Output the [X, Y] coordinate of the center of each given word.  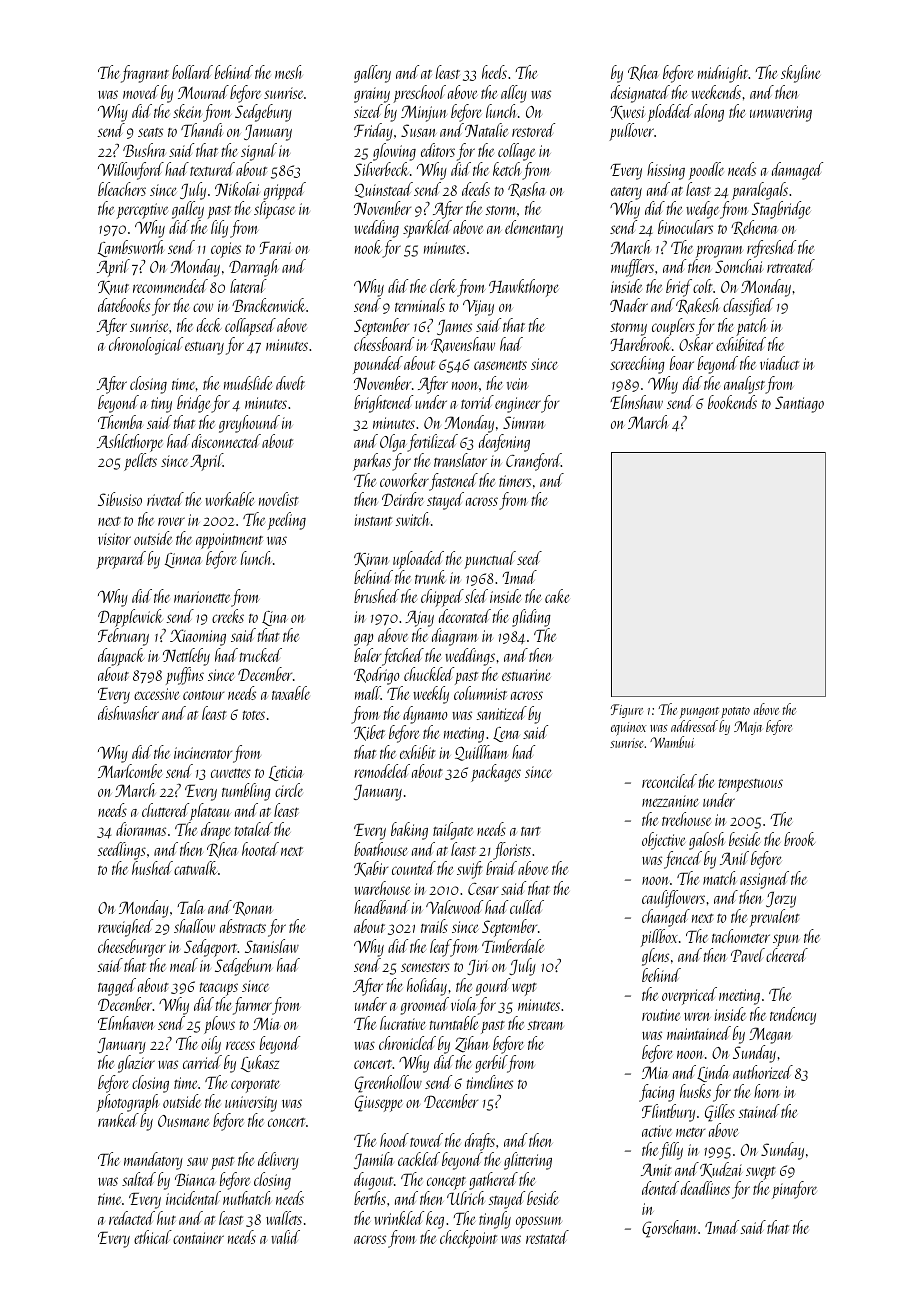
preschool [419, 94]
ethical [153, 1237]
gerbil [491, 1064]
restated [547, 1237]
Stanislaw [272, 946]
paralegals [760, 191]
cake [557, 596]
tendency [793, 1016]
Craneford [533, 462]
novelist [279, 499]
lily [219, 229]
